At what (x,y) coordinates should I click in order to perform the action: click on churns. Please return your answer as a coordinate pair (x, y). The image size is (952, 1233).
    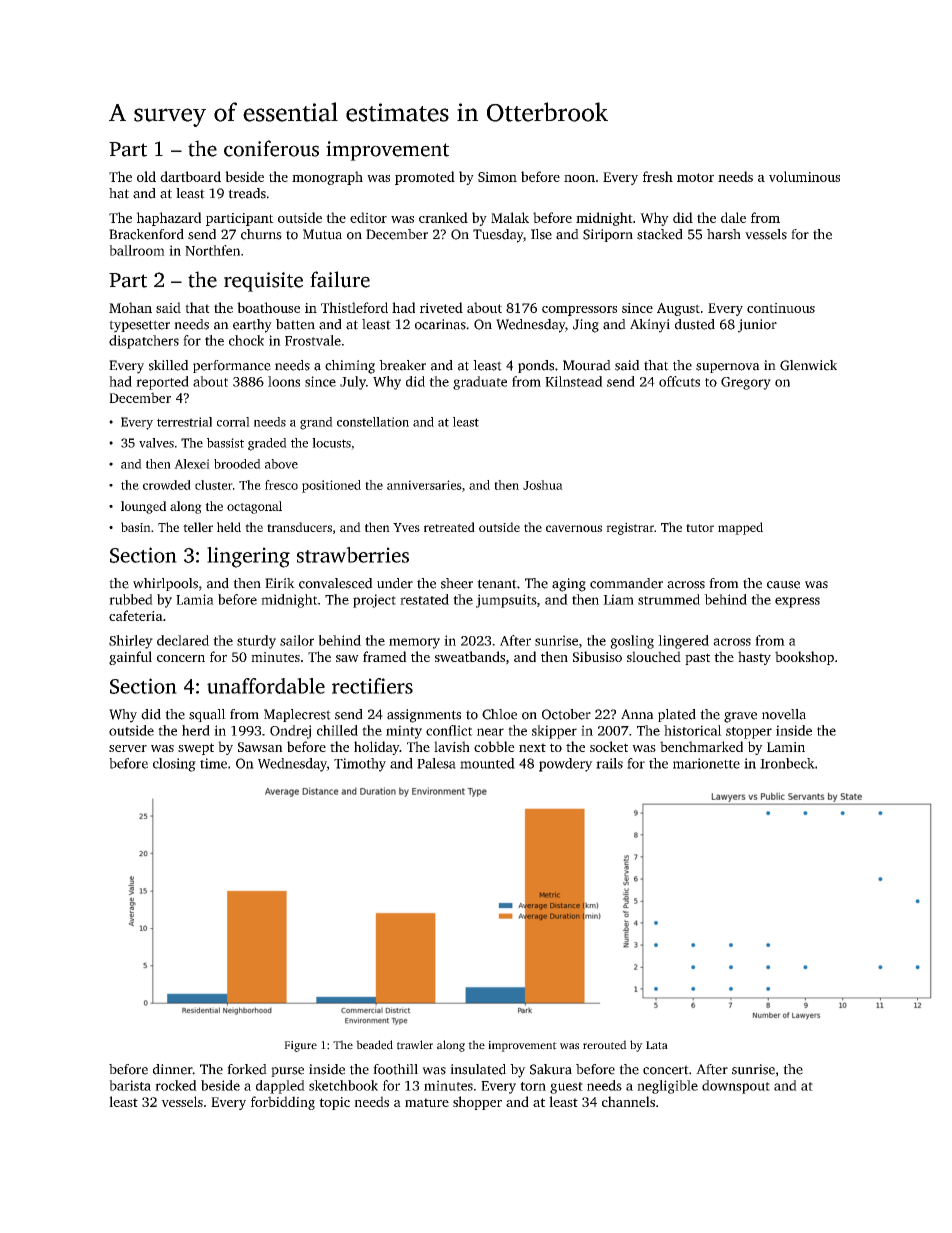
    Looking at the image, I should click on (261, 234).
